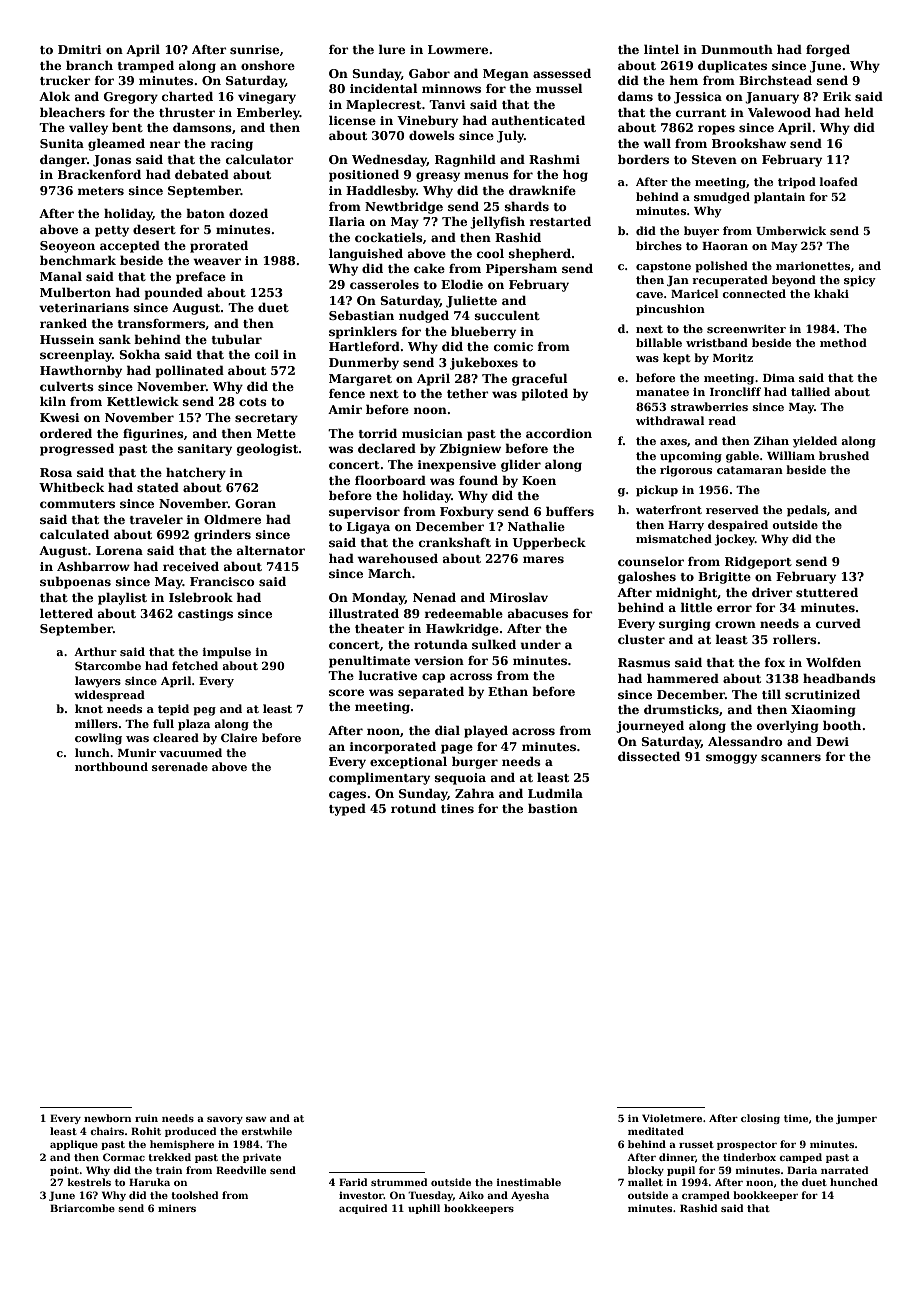 The height and width of the screenshot is (1308, 924). I want to click on tallied, so click(810, 391).
